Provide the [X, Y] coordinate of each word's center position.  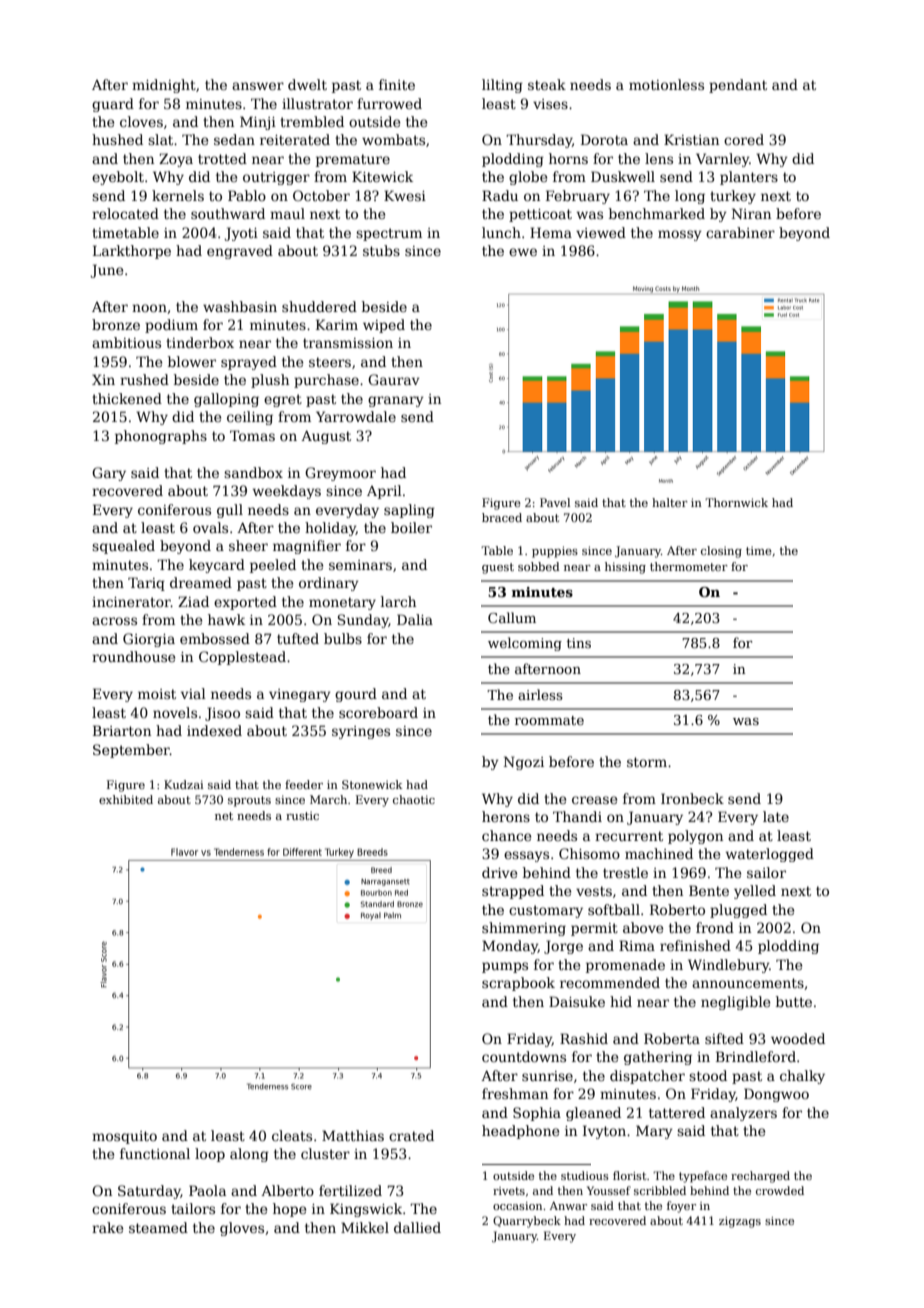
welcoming [525, 644]
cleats [292, 1135]
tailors [193, 1208]
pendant [738, 86]
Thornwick [736, 502]
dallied [417, 1227]
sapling [409, 511]
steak [547, 84]
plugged [738, 911]
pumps [505, 967]
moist [157, 694]
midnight [164, 86]
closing [721, 552]
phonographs [161, 437]
